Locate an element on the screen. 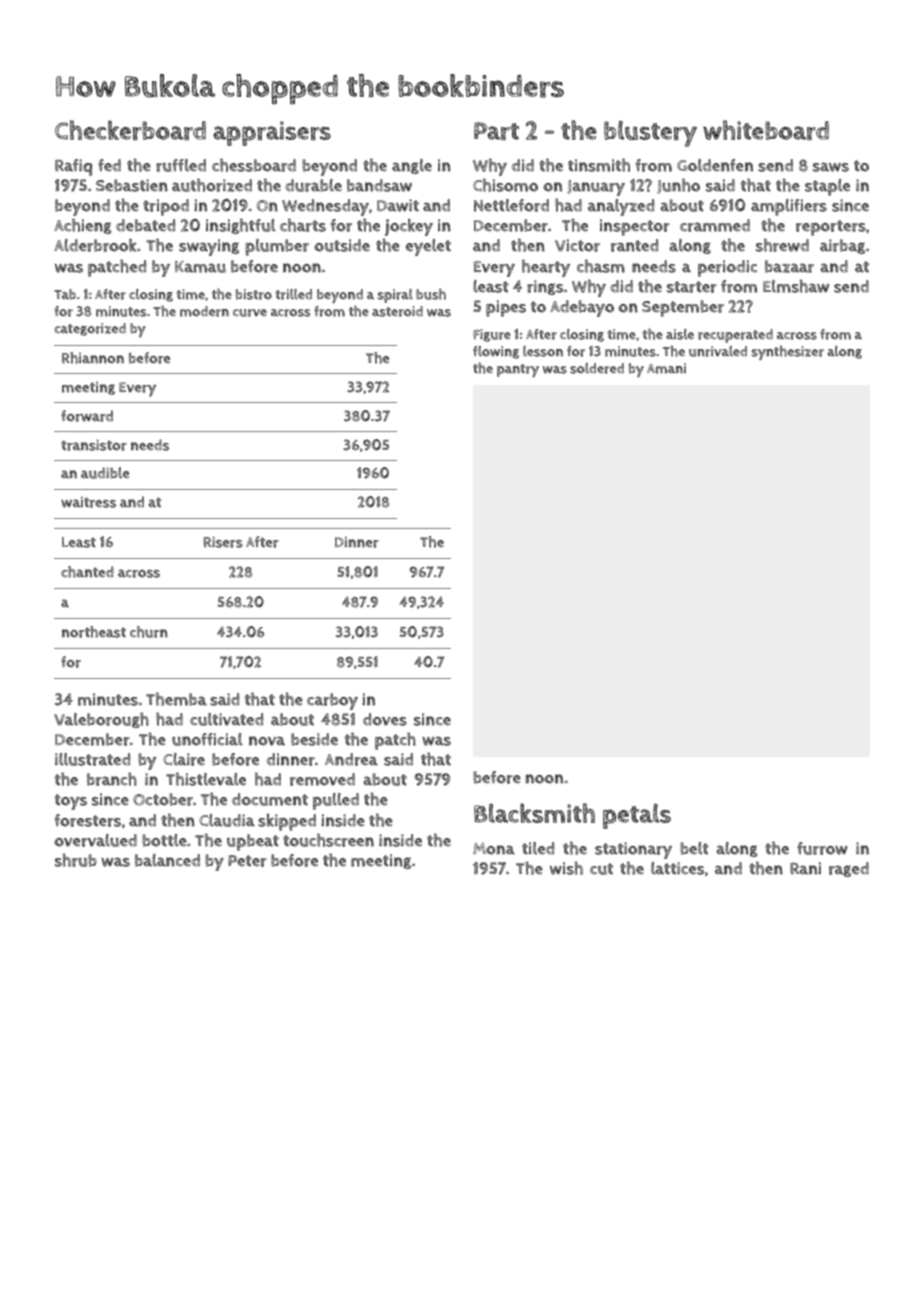 The height and width of the screenshot is (1308, 924). pulled is located at coordinates (336, 801).
